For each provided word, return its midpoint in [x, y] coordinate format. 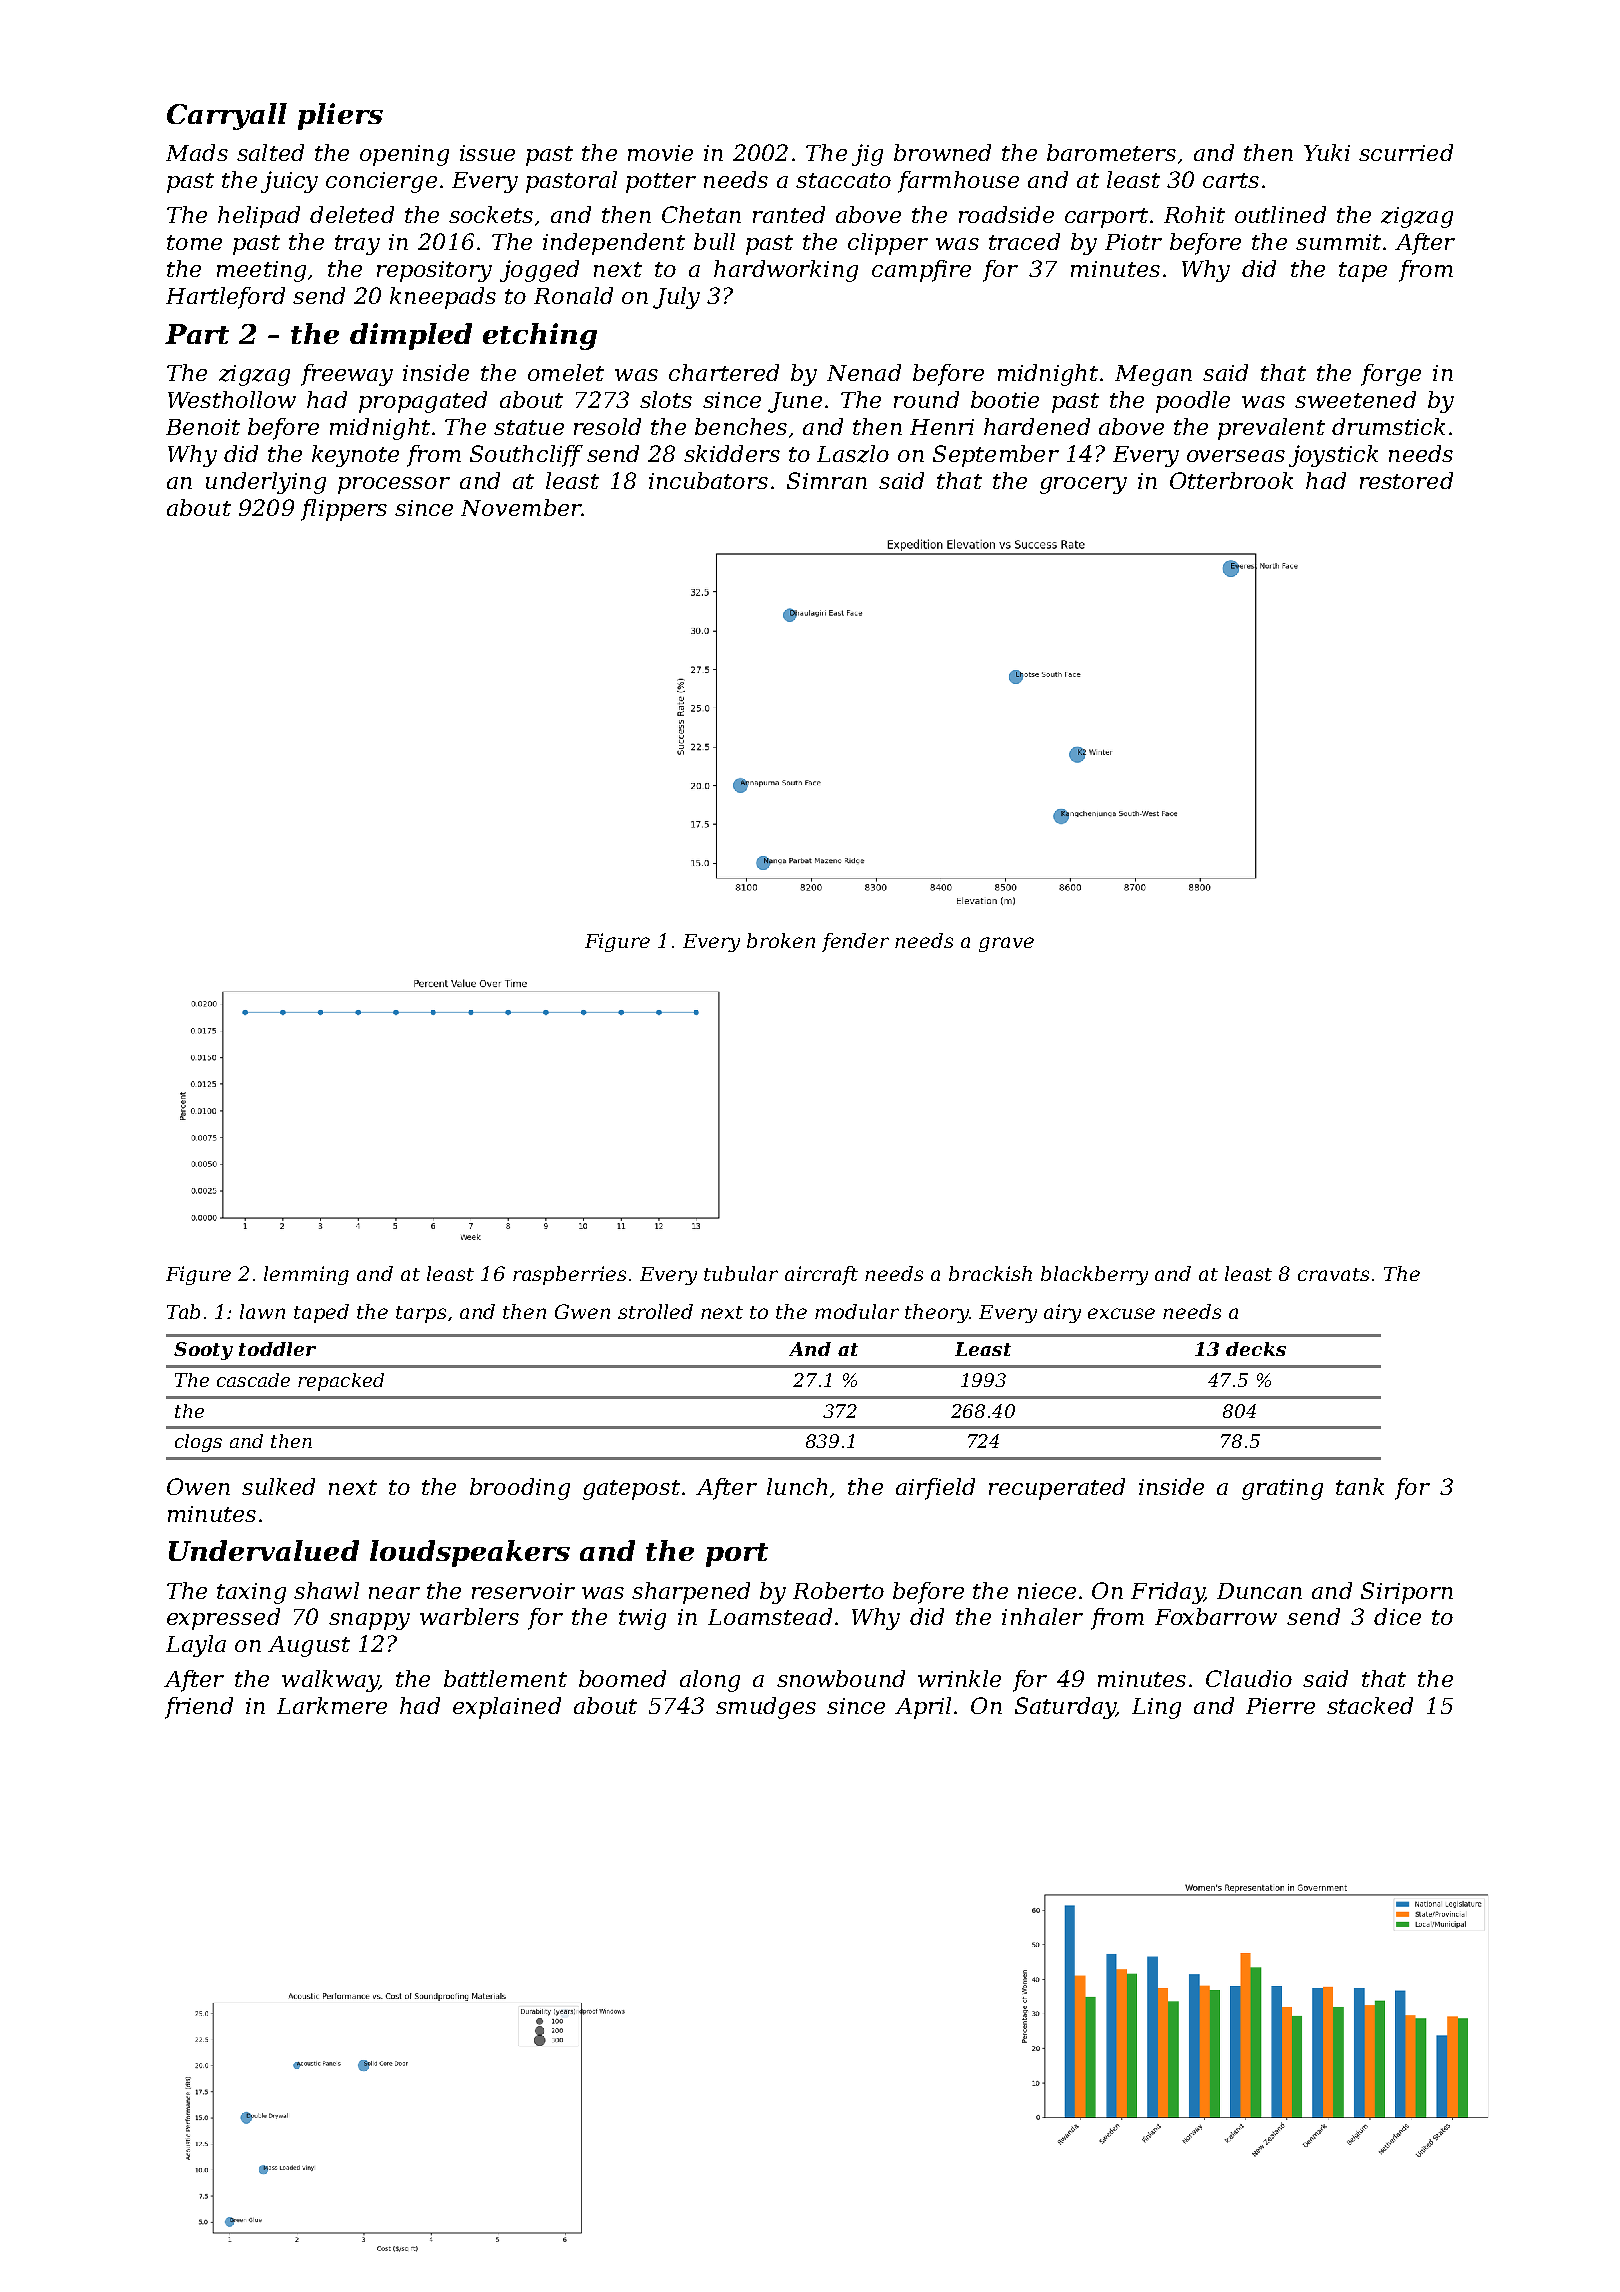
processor [394, 485]
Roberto [838, 1590]
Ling [1156, 1708]
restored [1406, 480]
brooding [520, 1489]
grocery [1083, 485]
